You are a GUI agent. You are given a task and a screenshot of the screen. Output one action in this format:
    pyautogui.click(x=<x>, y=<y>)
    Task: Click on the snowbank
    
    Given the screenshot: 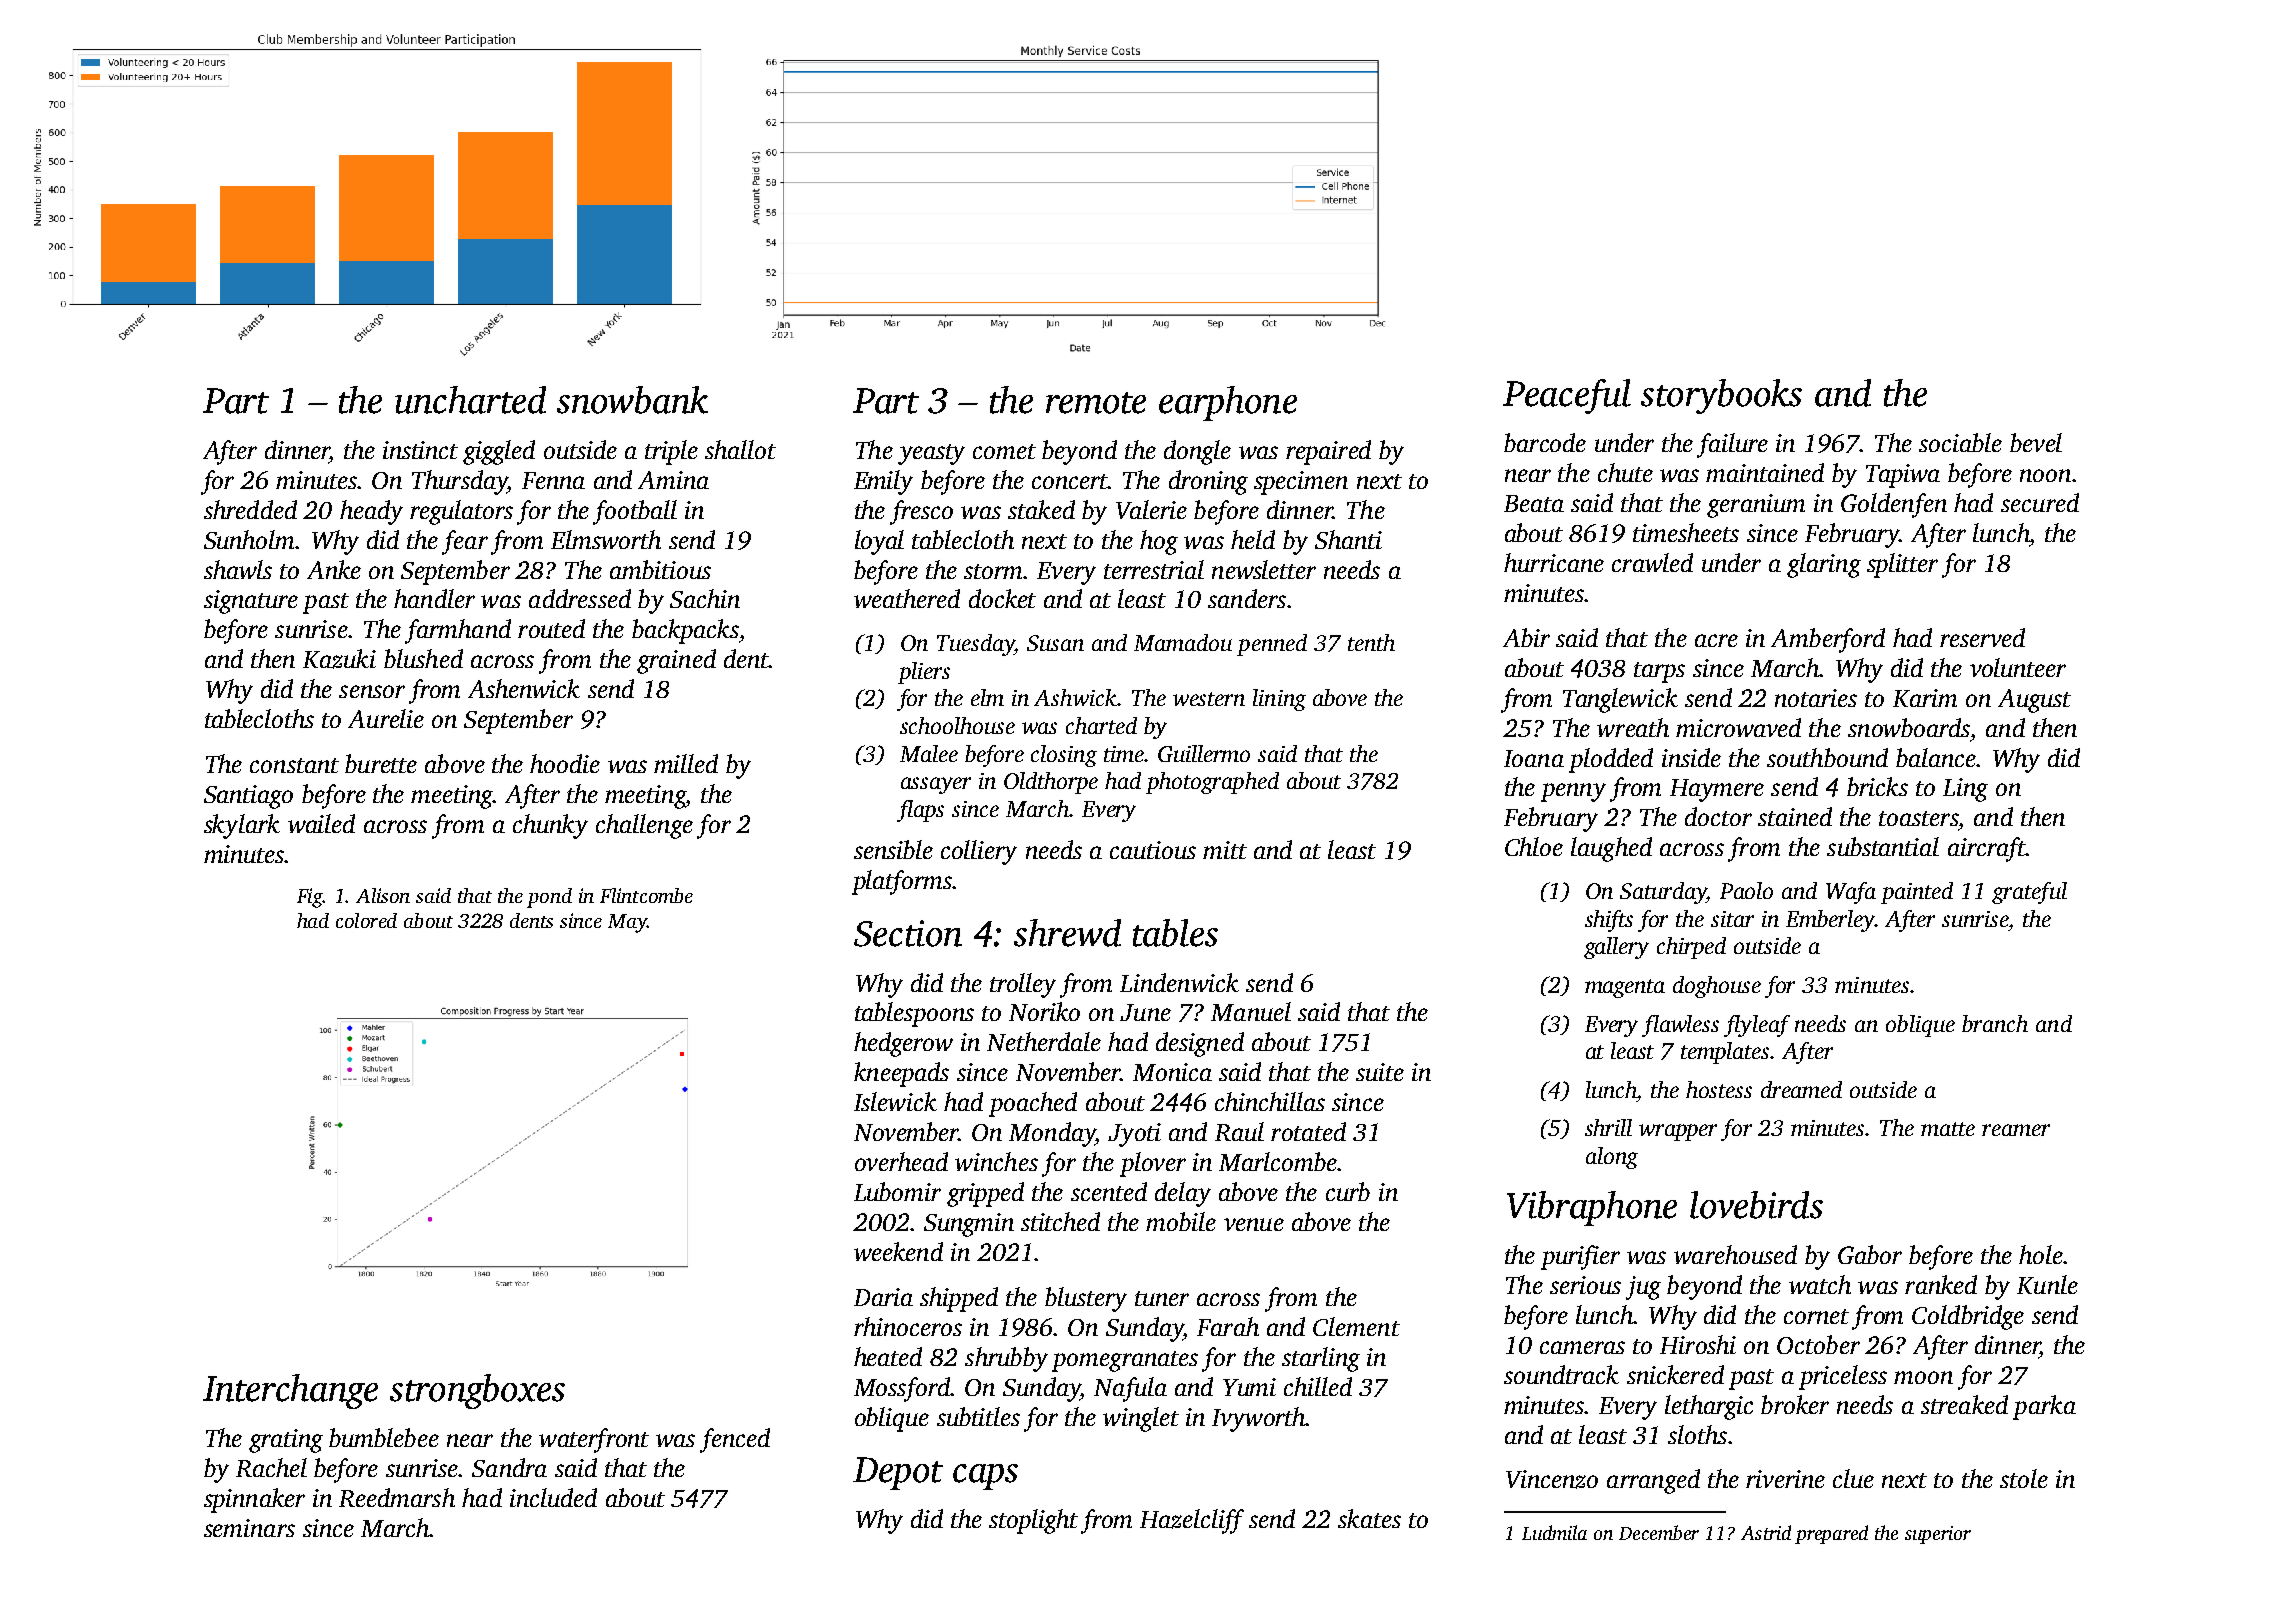 What is the action you would take?
    pyautogui.click(x=632, y=400)
